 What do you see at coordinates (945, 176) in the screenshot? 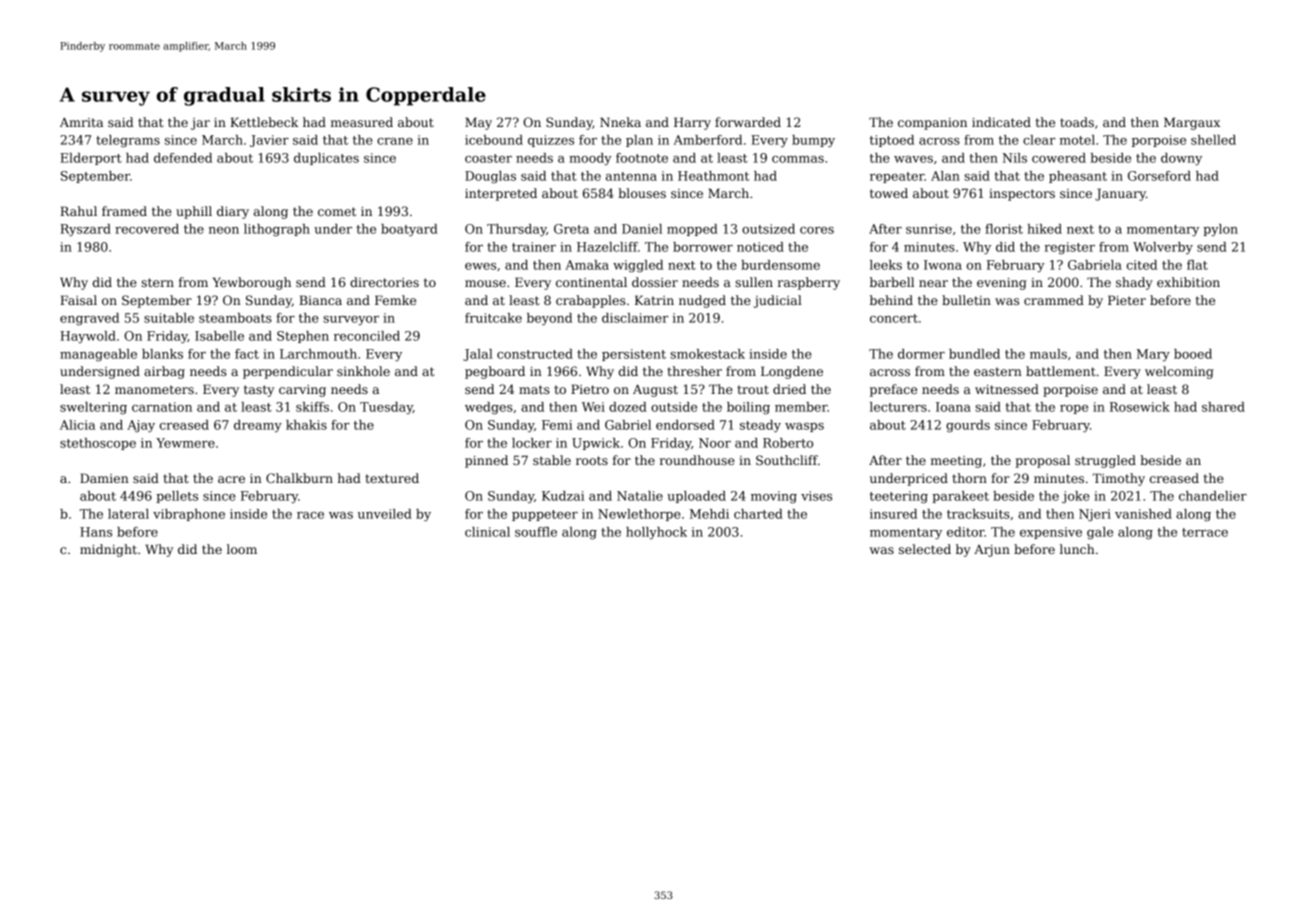
I see `Alan` at bounding box center [945, 176].
